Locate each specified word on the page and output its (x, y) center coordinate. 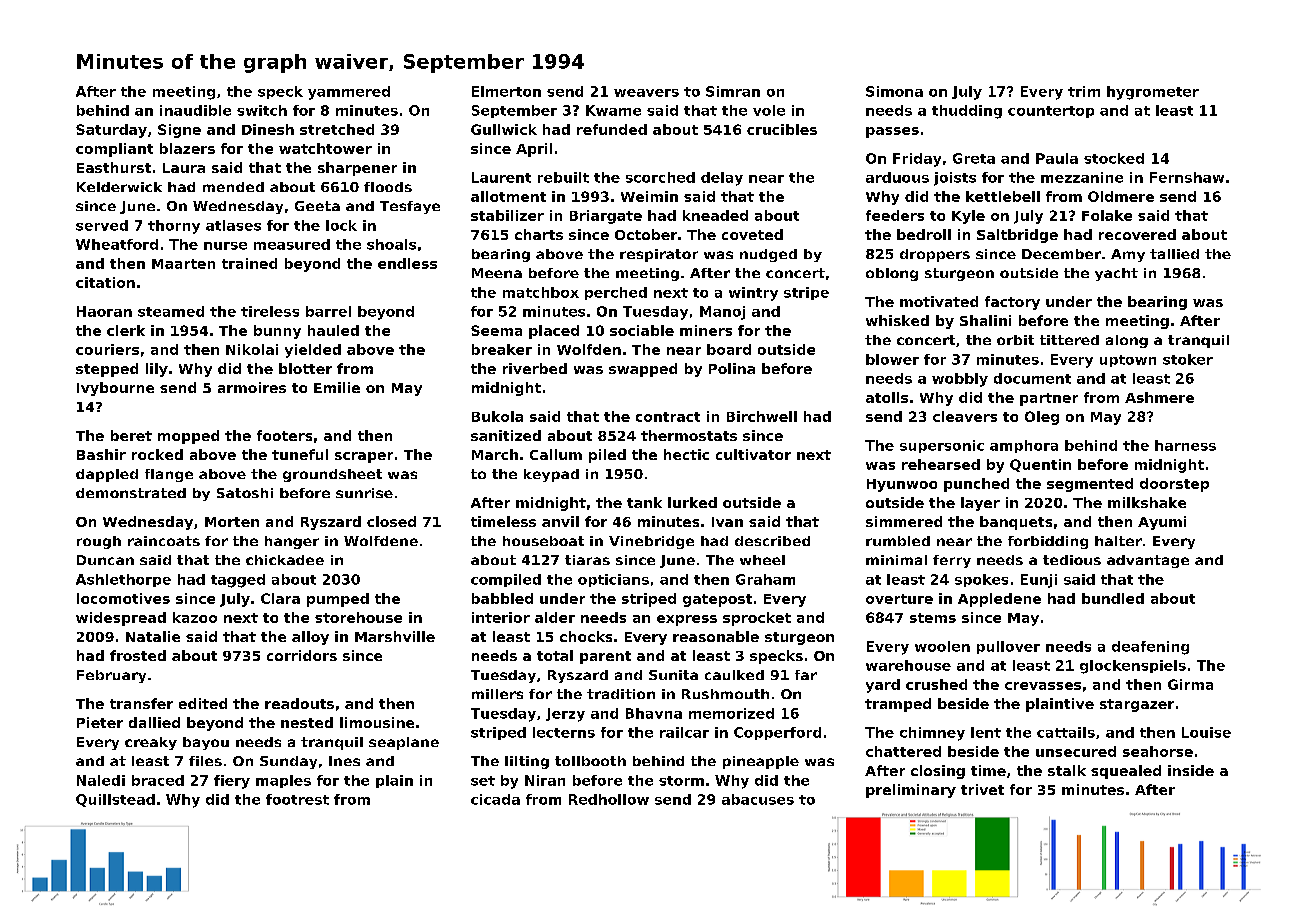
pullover (1008, 647)
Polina (732, 368)
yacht (1116, 274)
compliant (114, 150)
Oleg (1042, 418)
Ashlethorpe (123, 580)
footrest (297, 799)
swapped (643, 370)
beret (131, 435)
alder (555, 617)
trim (1084, 91)
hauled (333, 330)
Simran (733, 91)
